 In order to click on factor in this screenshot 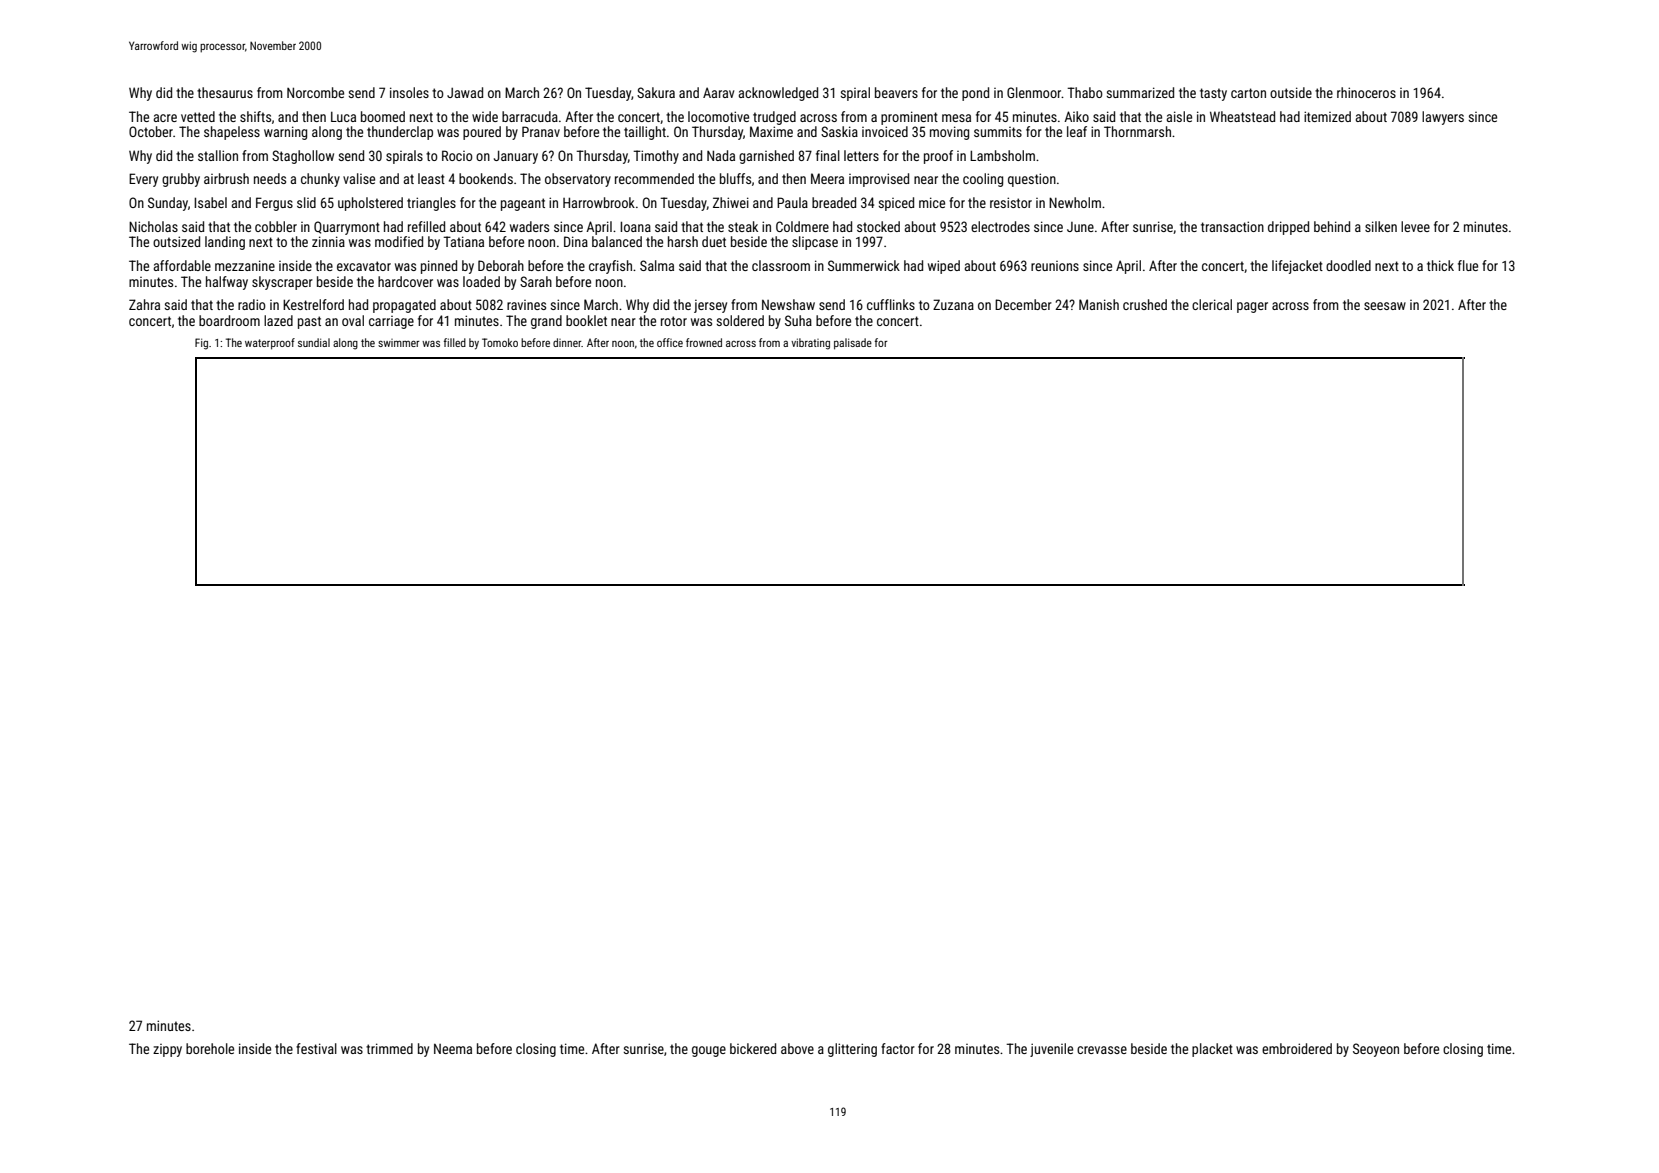, I will do `click(898, 1048)`.
